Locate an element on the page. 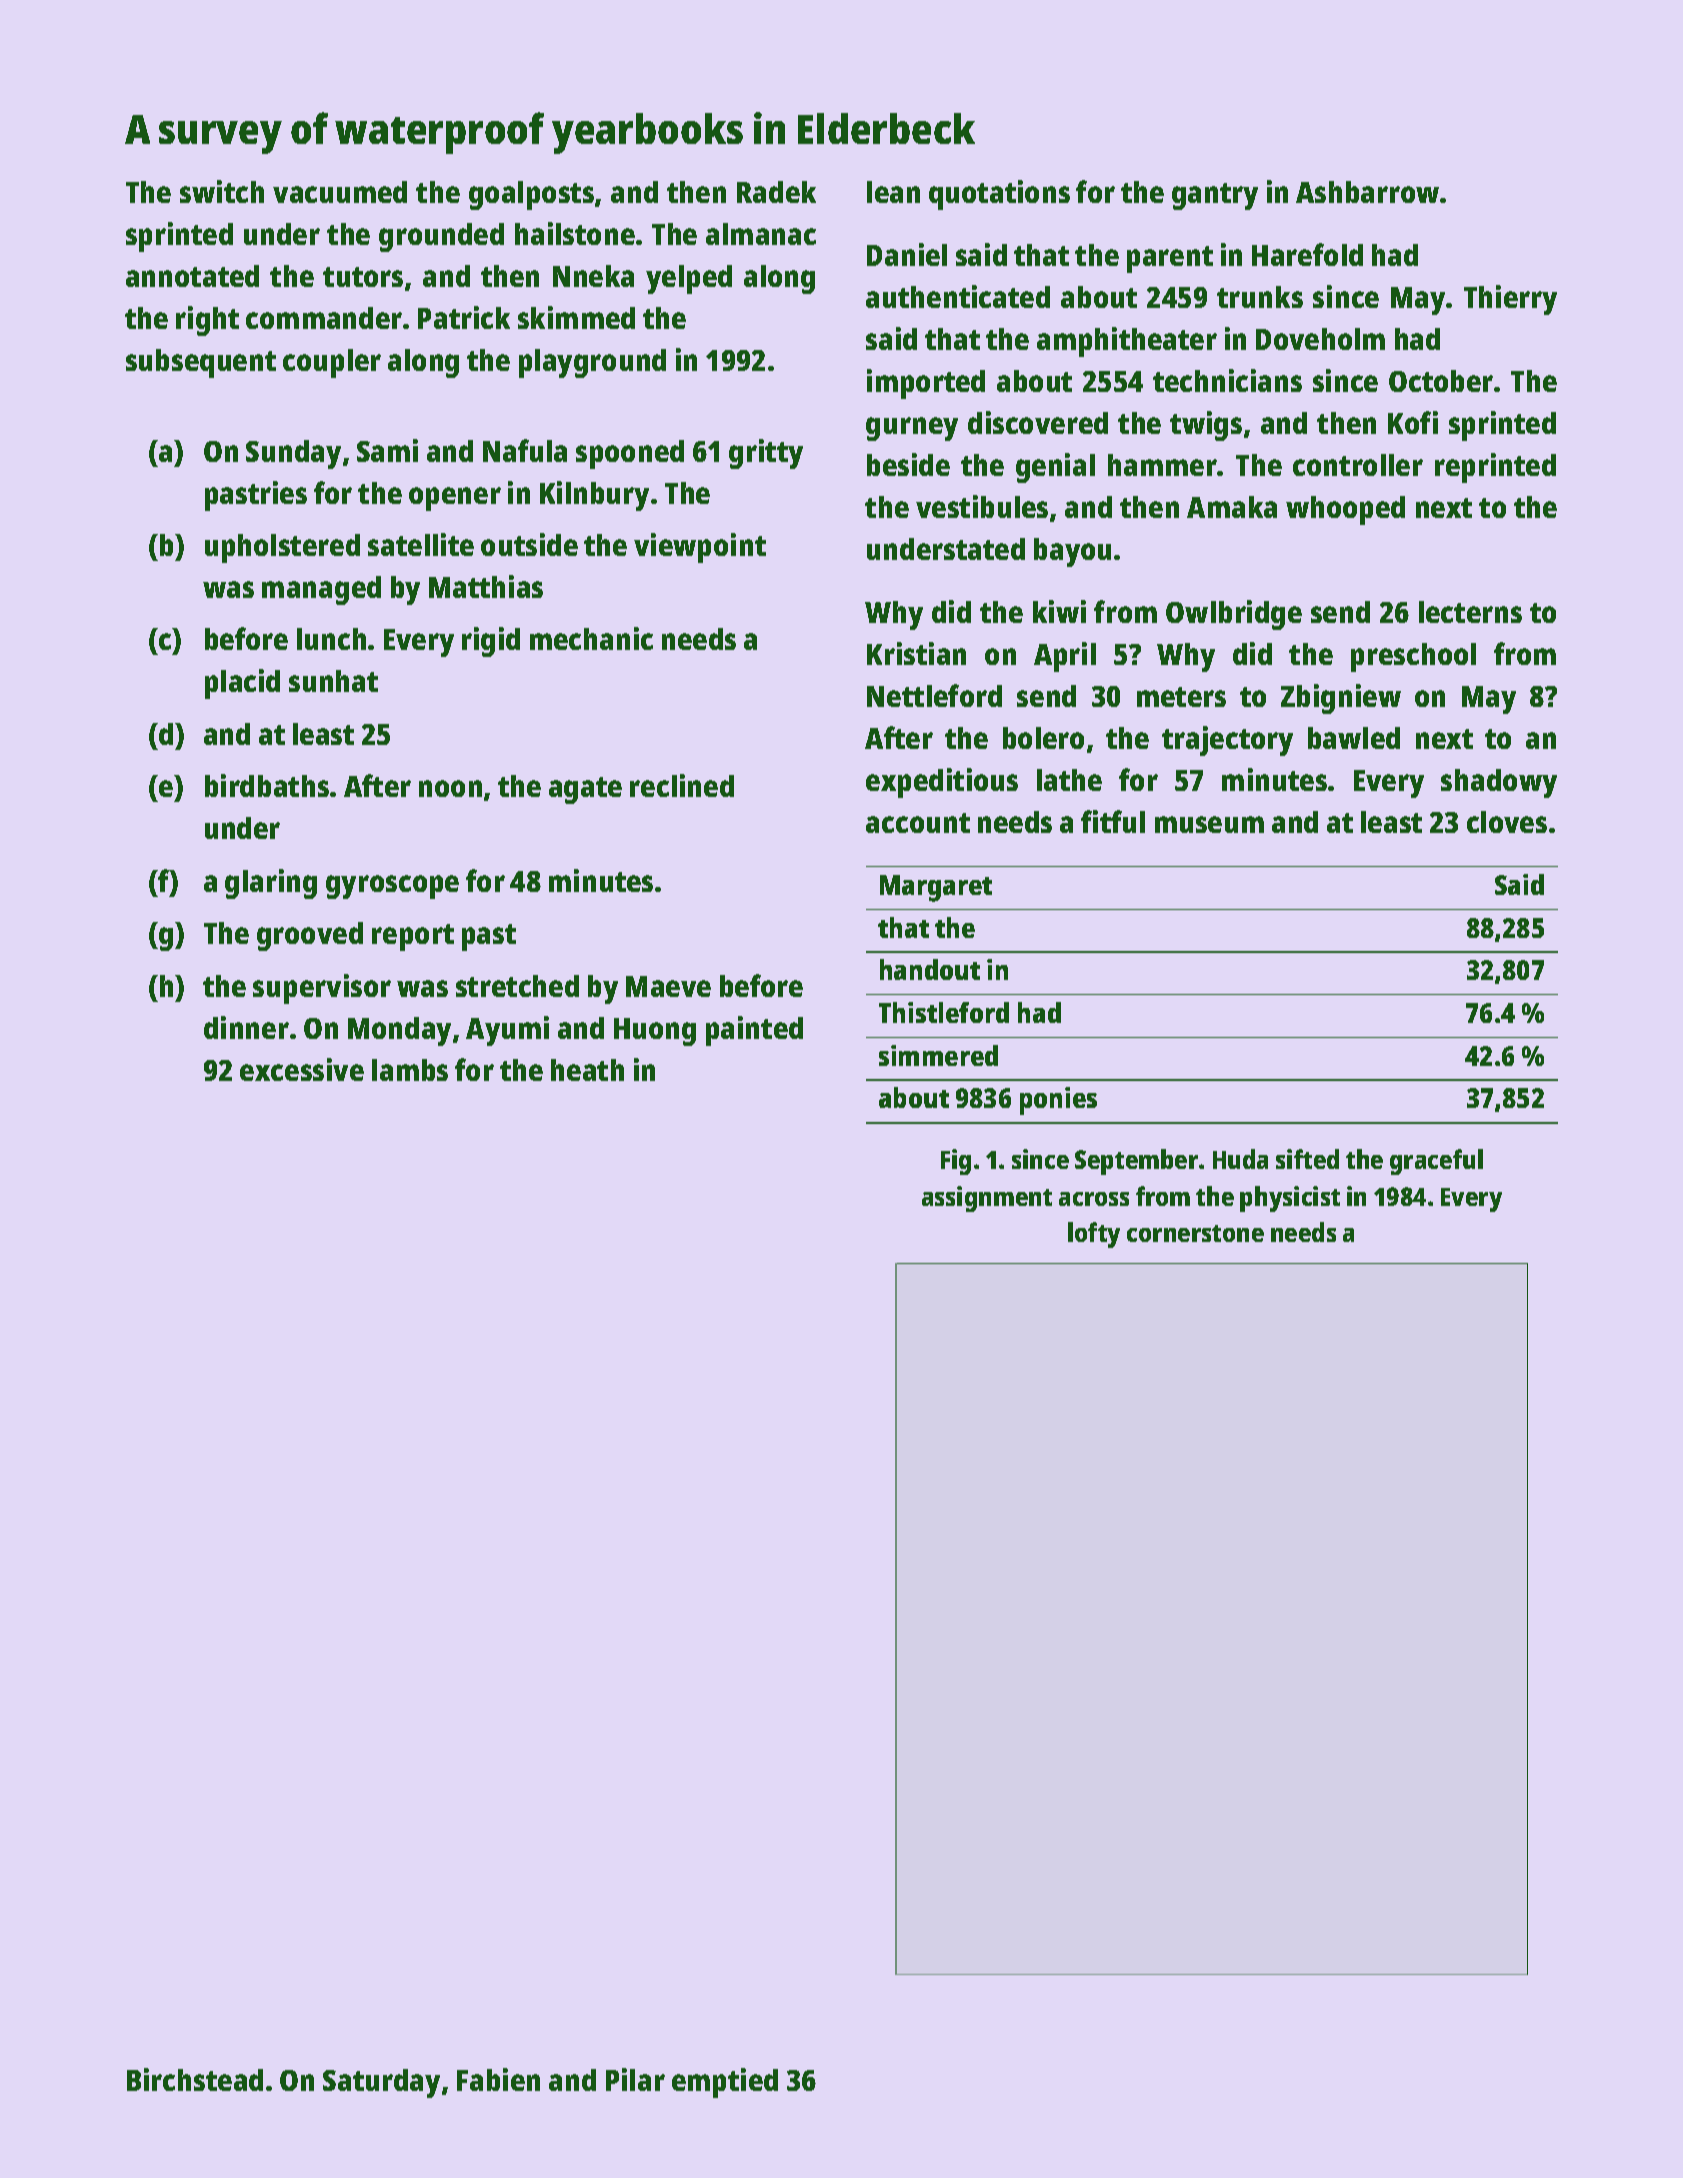  museum is located at coordinates (1209, 824).
